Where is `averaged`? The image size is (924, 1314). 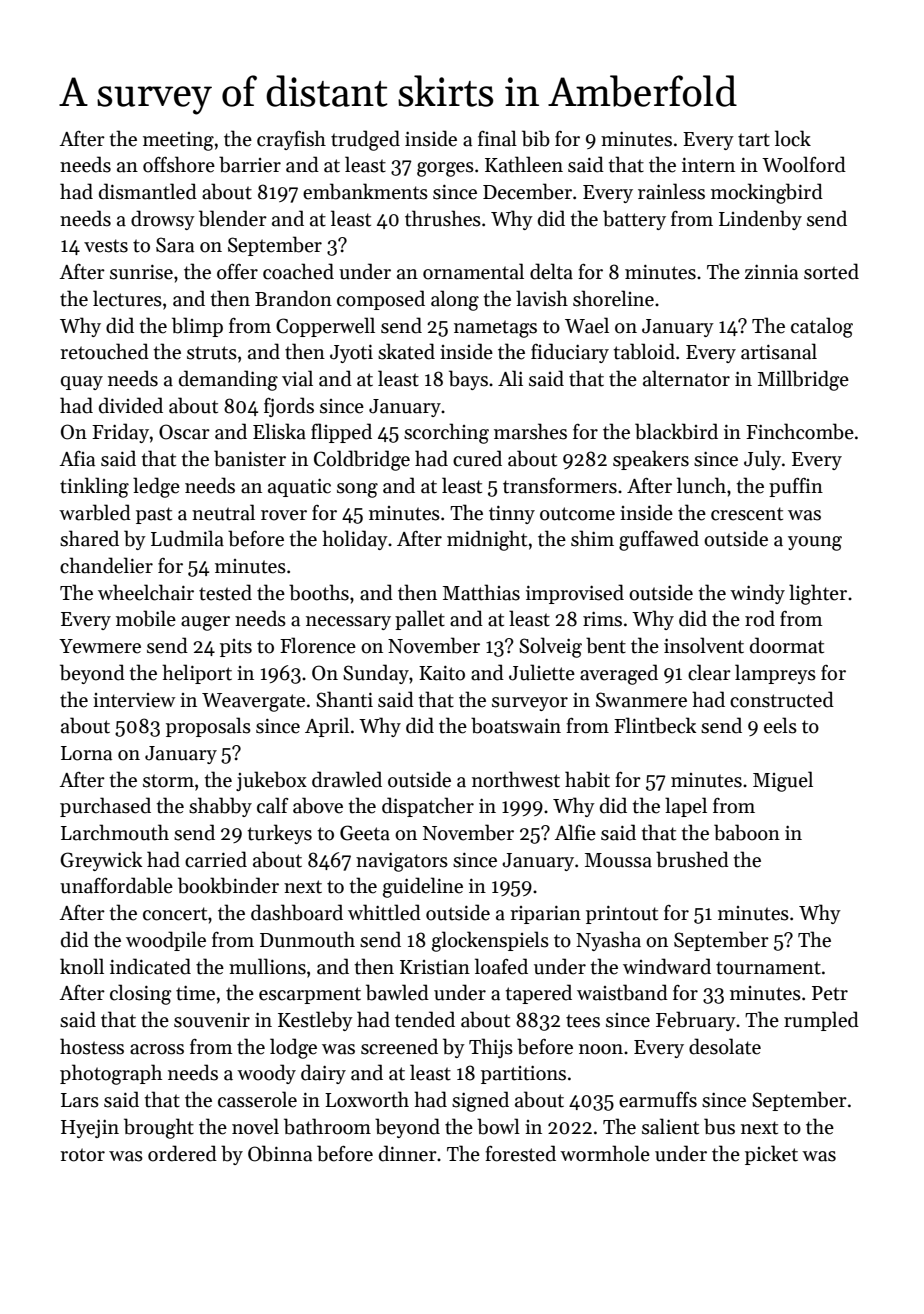
averaged is located at coordinates (619, 674).
